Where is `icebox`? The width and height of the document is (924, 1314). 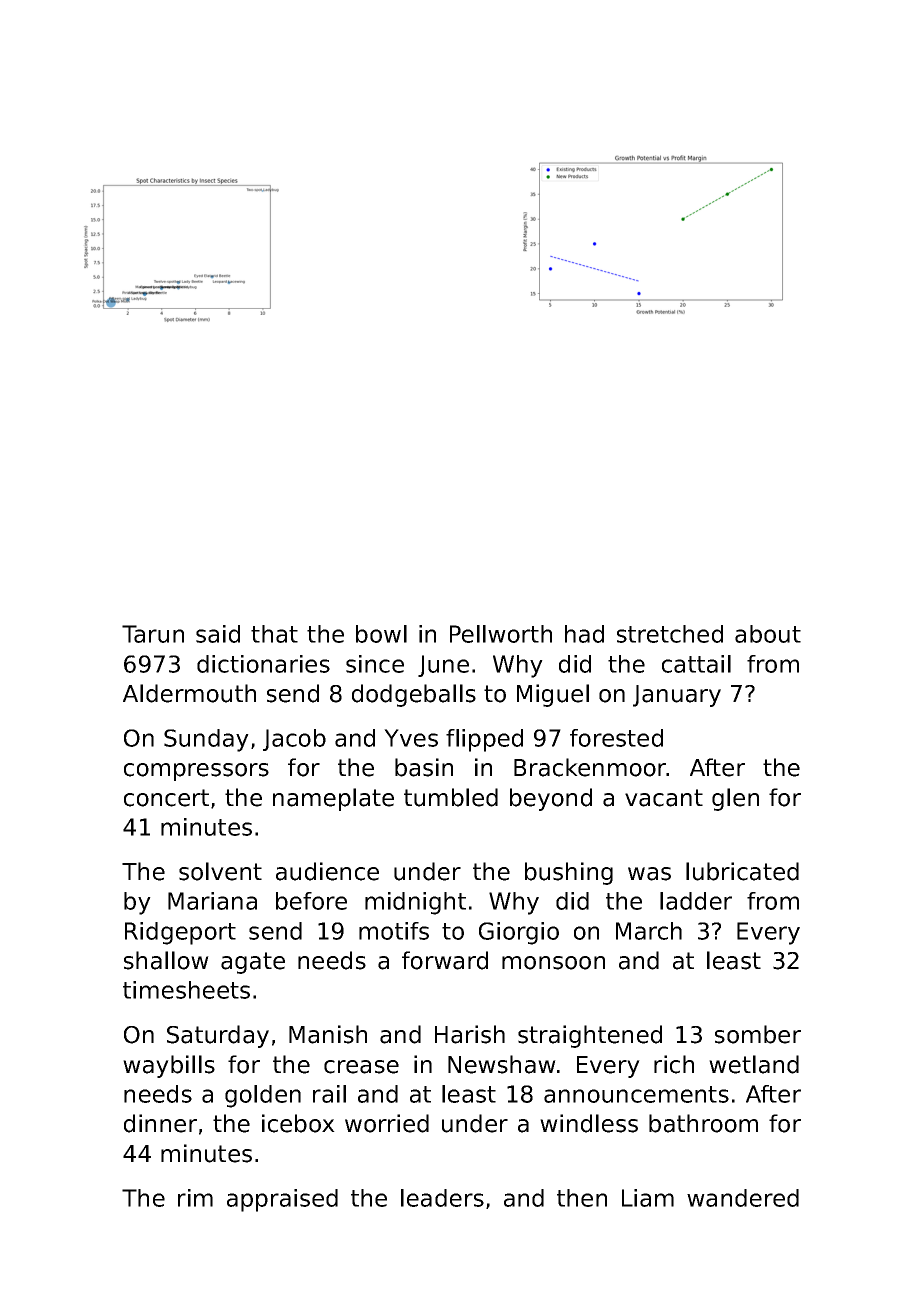
icebox is located at coordinates (298, 1123).
